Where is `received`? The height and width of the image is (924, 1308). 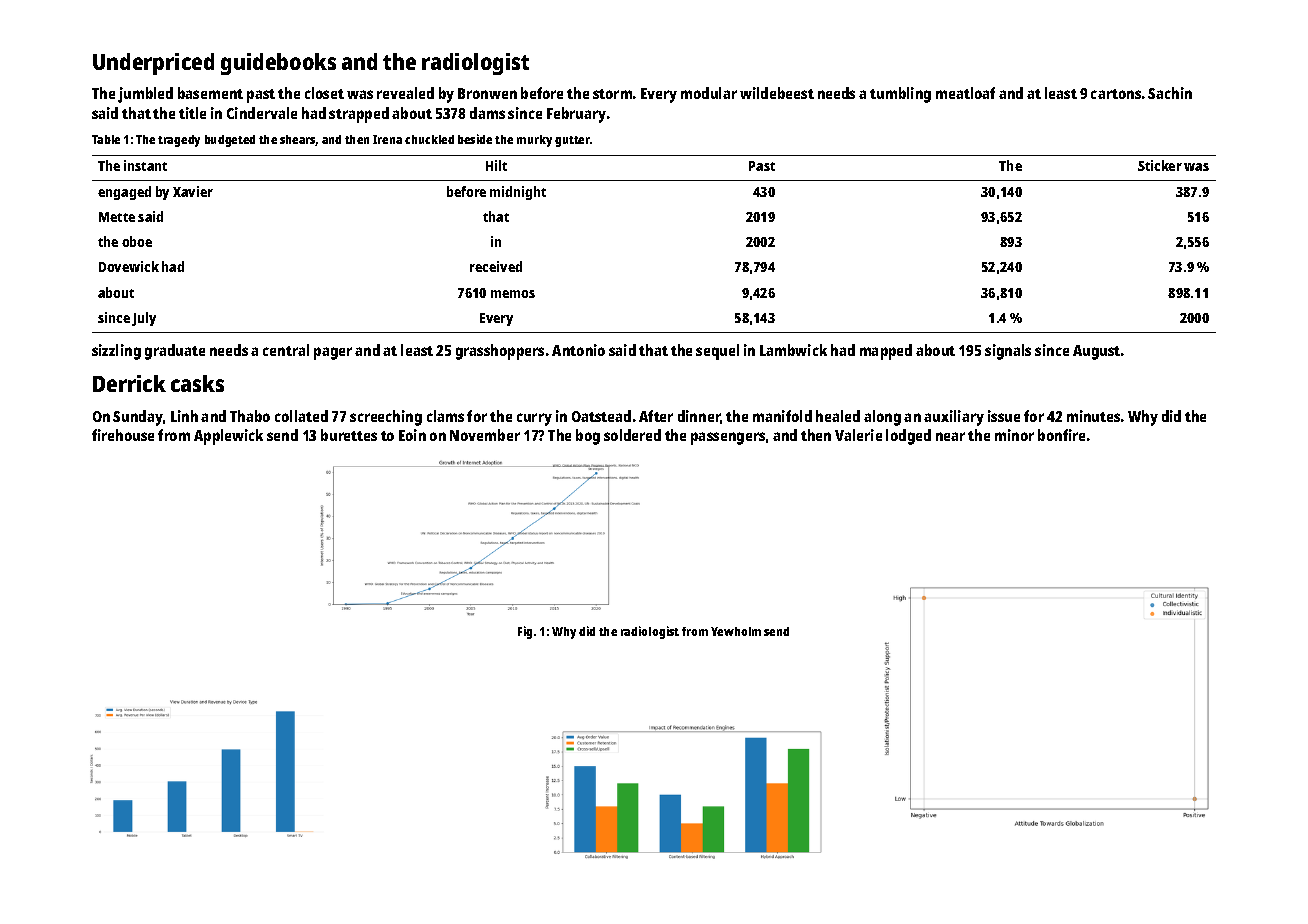 received is located at coordinates (496, 266).
